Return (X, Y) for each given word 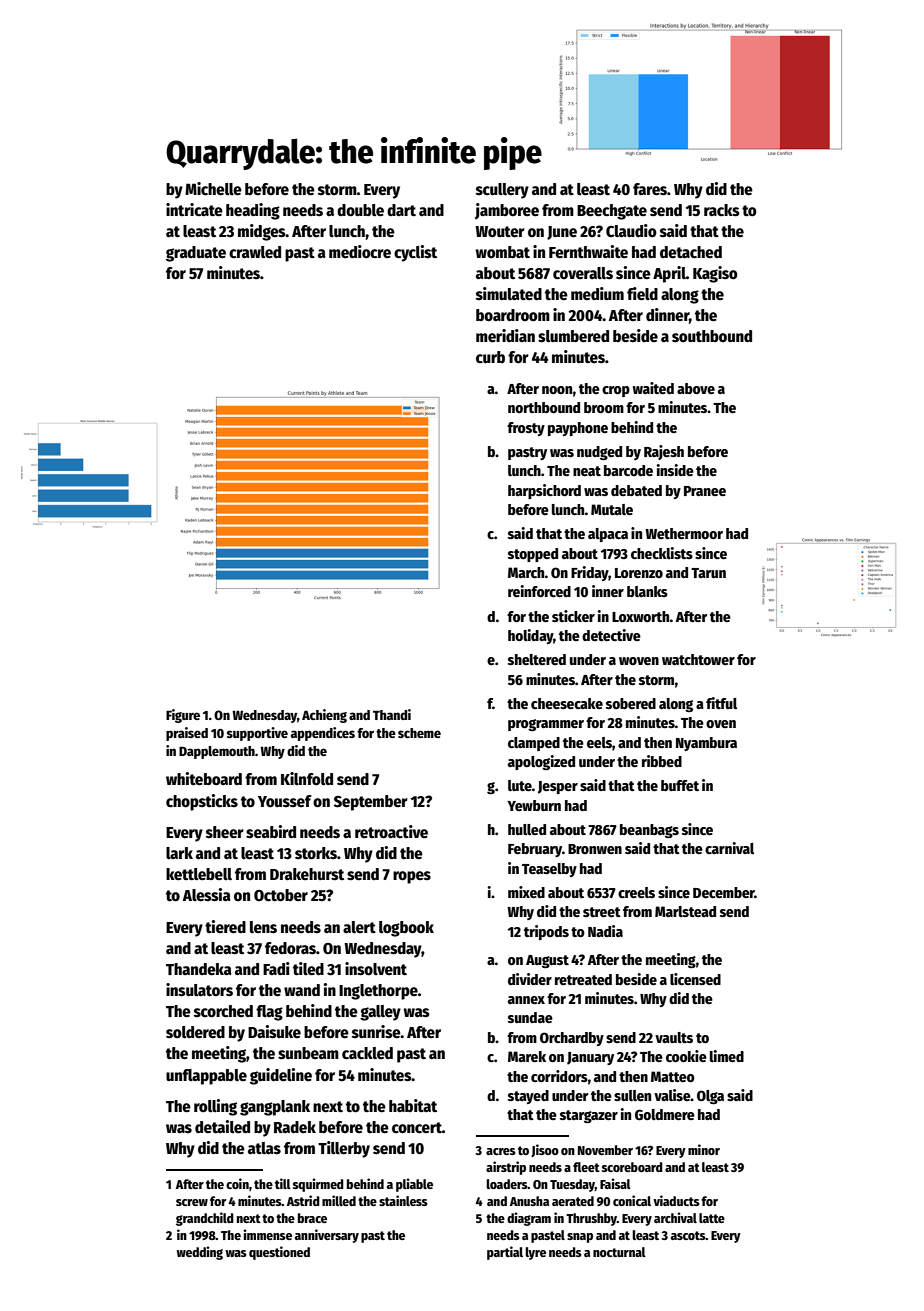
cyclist (415, 253)
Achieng (324, 716)
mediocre (360, 252)
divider (530, 979)
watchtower (698, 659)
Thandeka (199, 969)
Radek (295, 1127)
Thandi (392, 714)
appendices (323, 734)
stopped (533, 555)
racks (722, 210)
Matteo (673, 1076)
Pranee (705, 491)
